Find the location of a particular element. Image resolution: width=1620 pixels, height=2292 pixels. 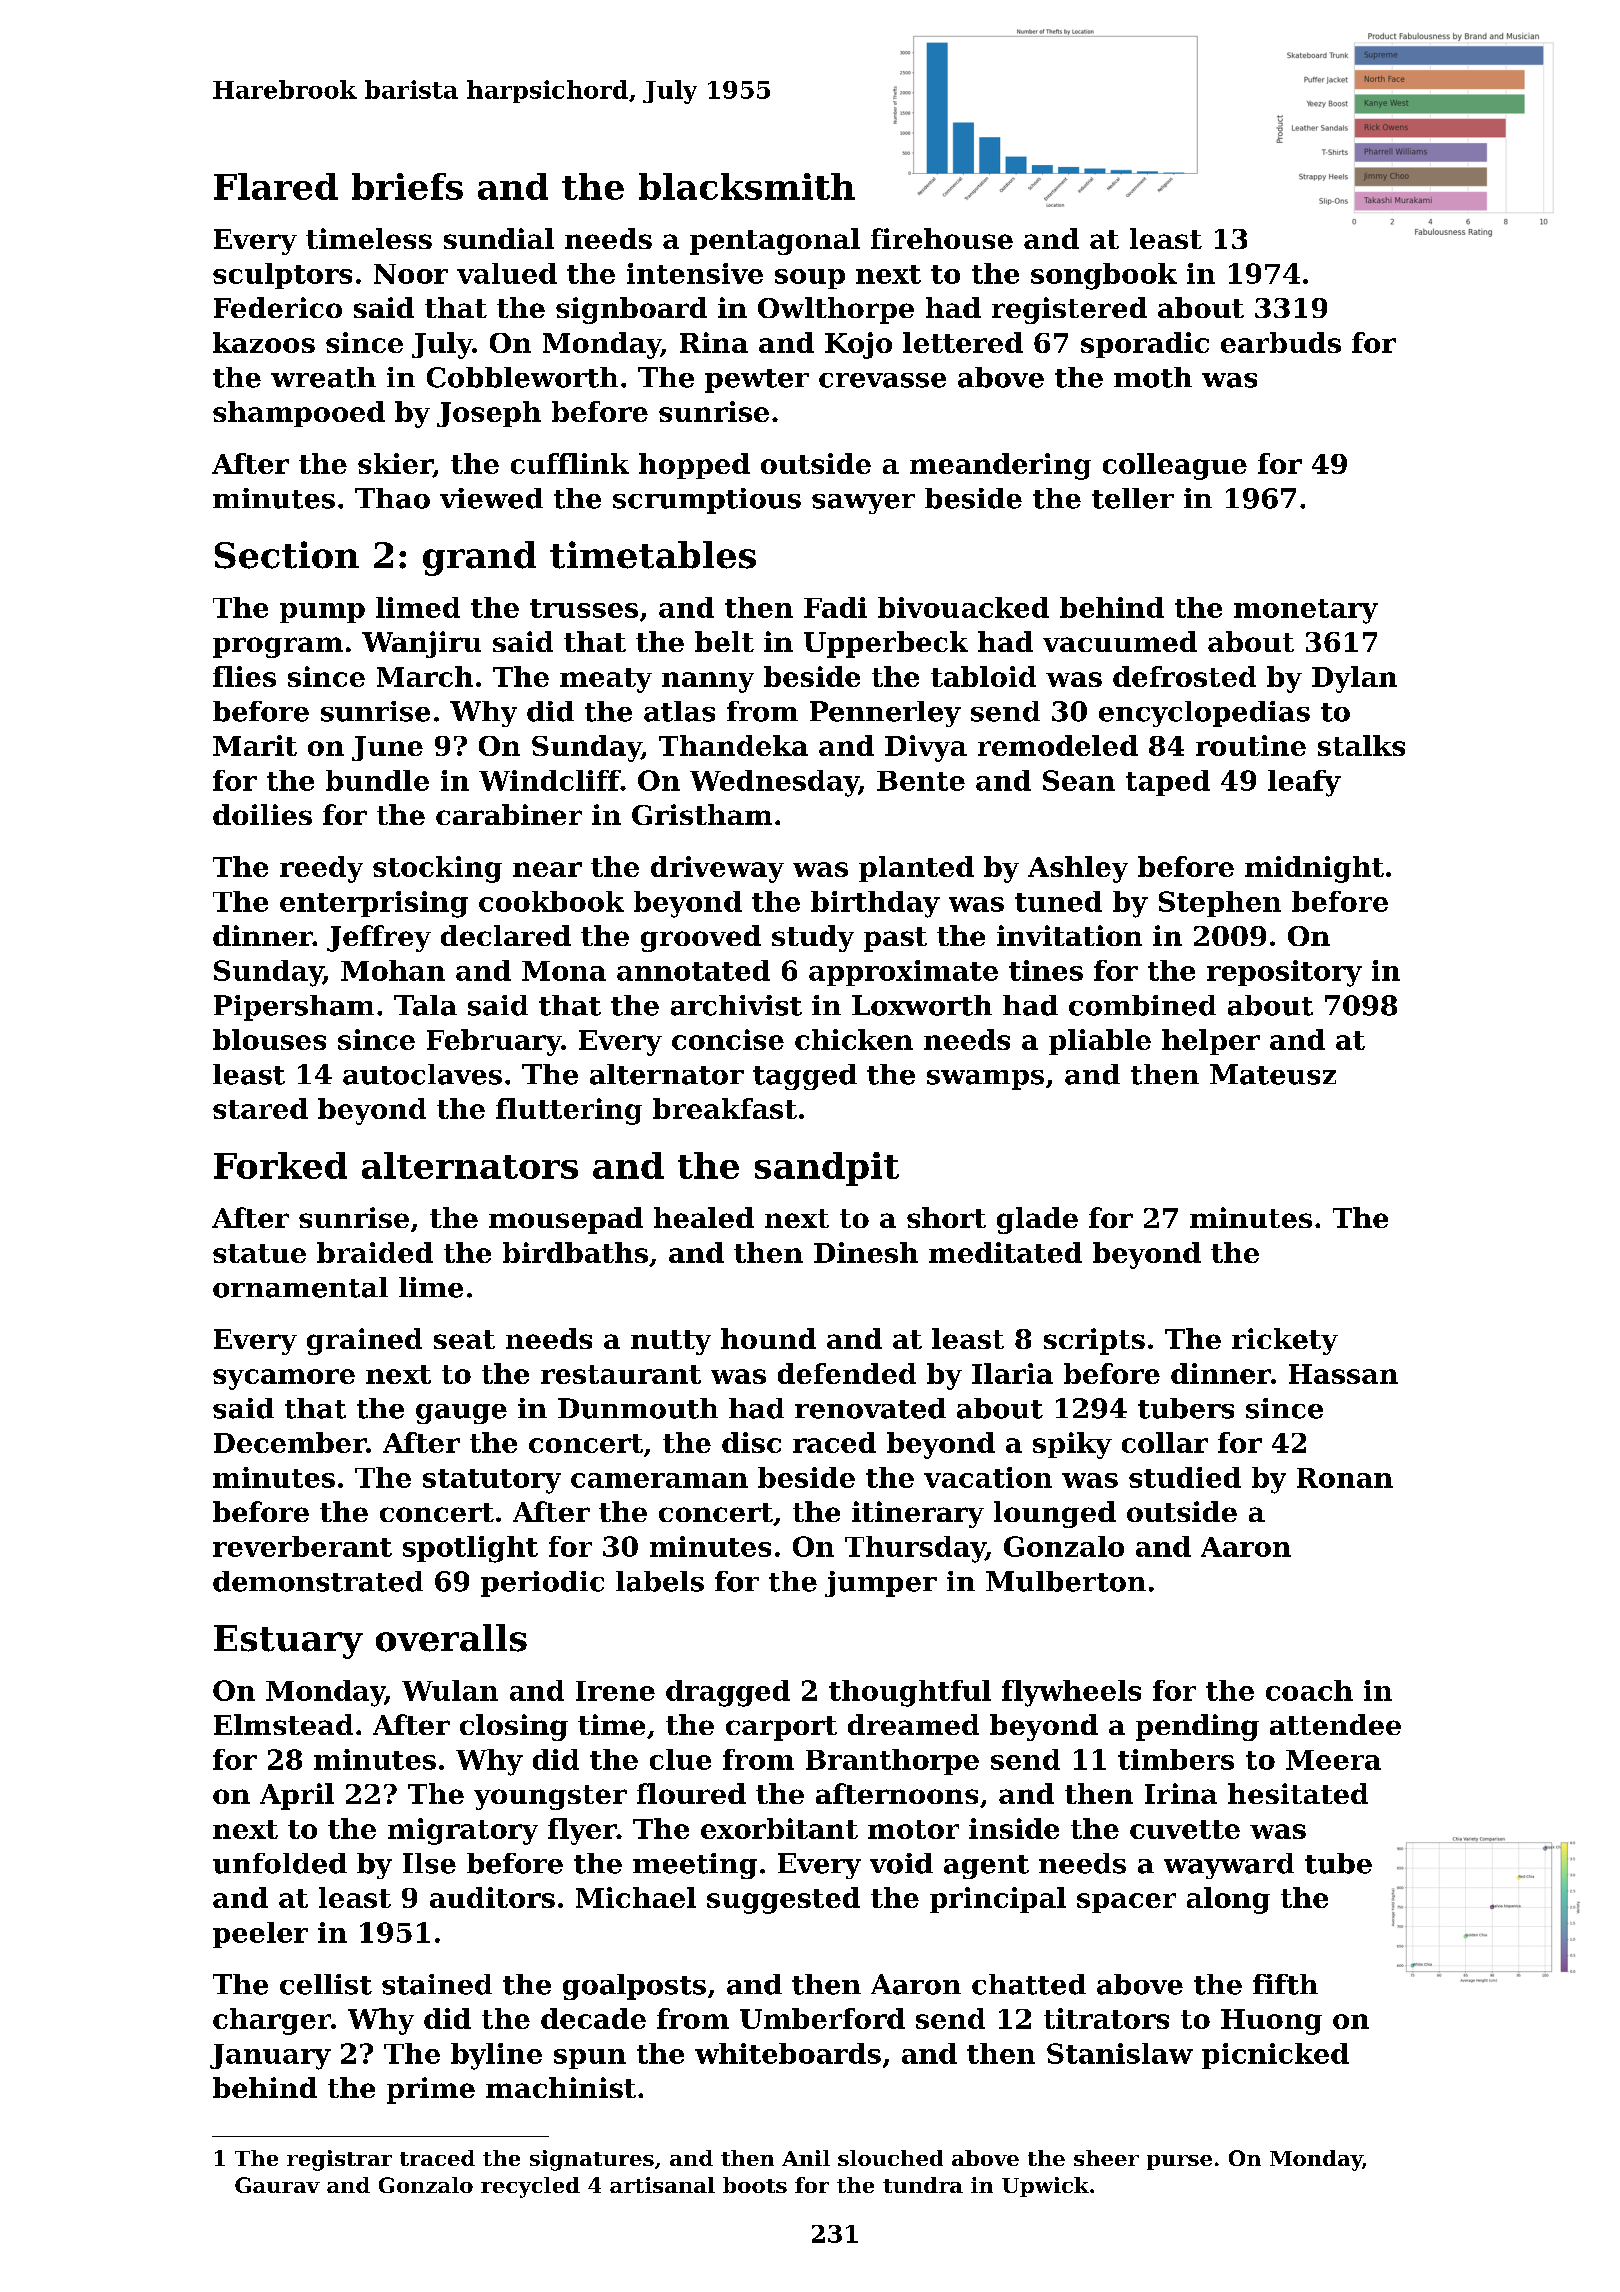

Hassan is located at coordinates (1343, 1374).
